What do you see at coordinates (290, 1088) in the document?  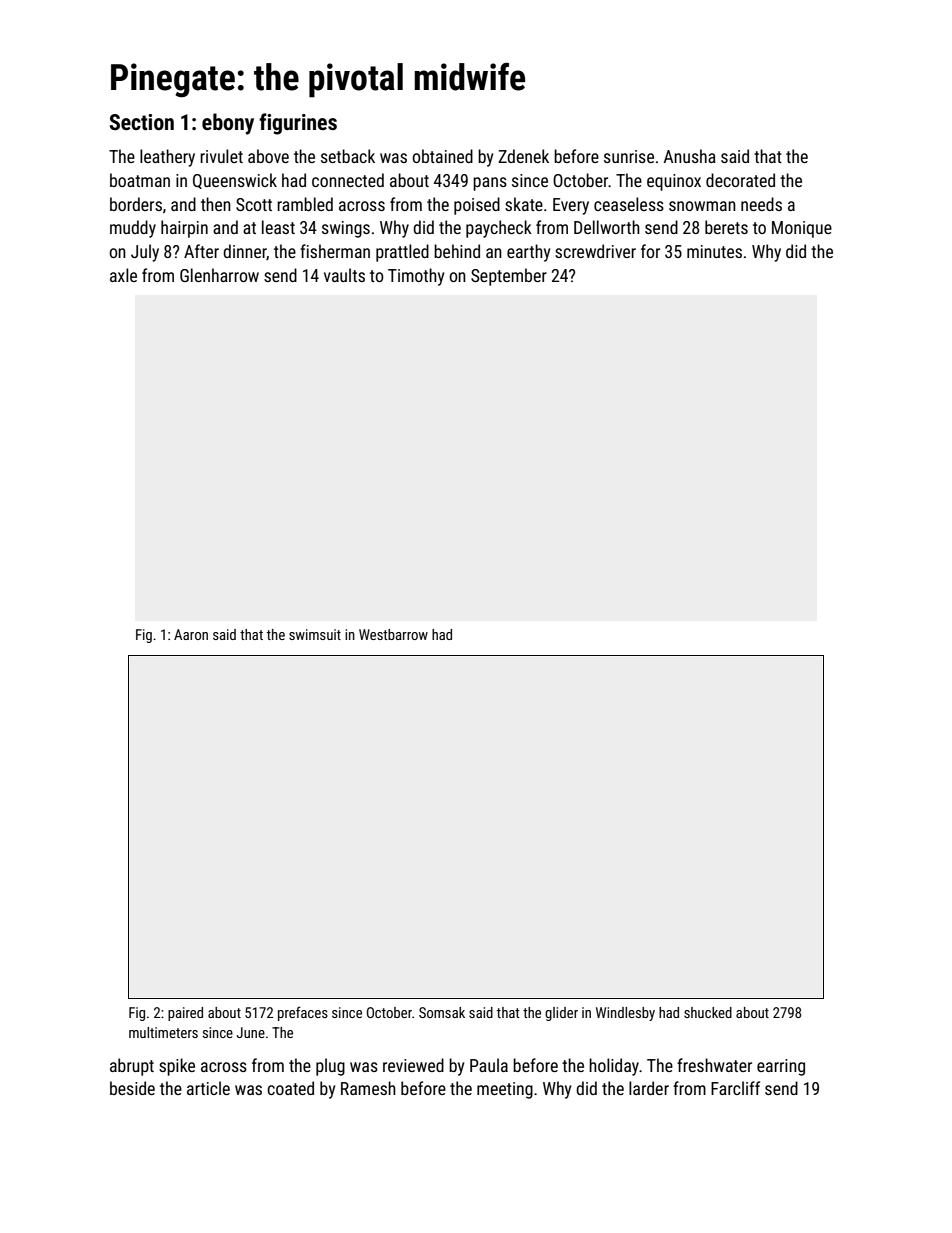 I see `coated` at bounding box center [290, 1088].
